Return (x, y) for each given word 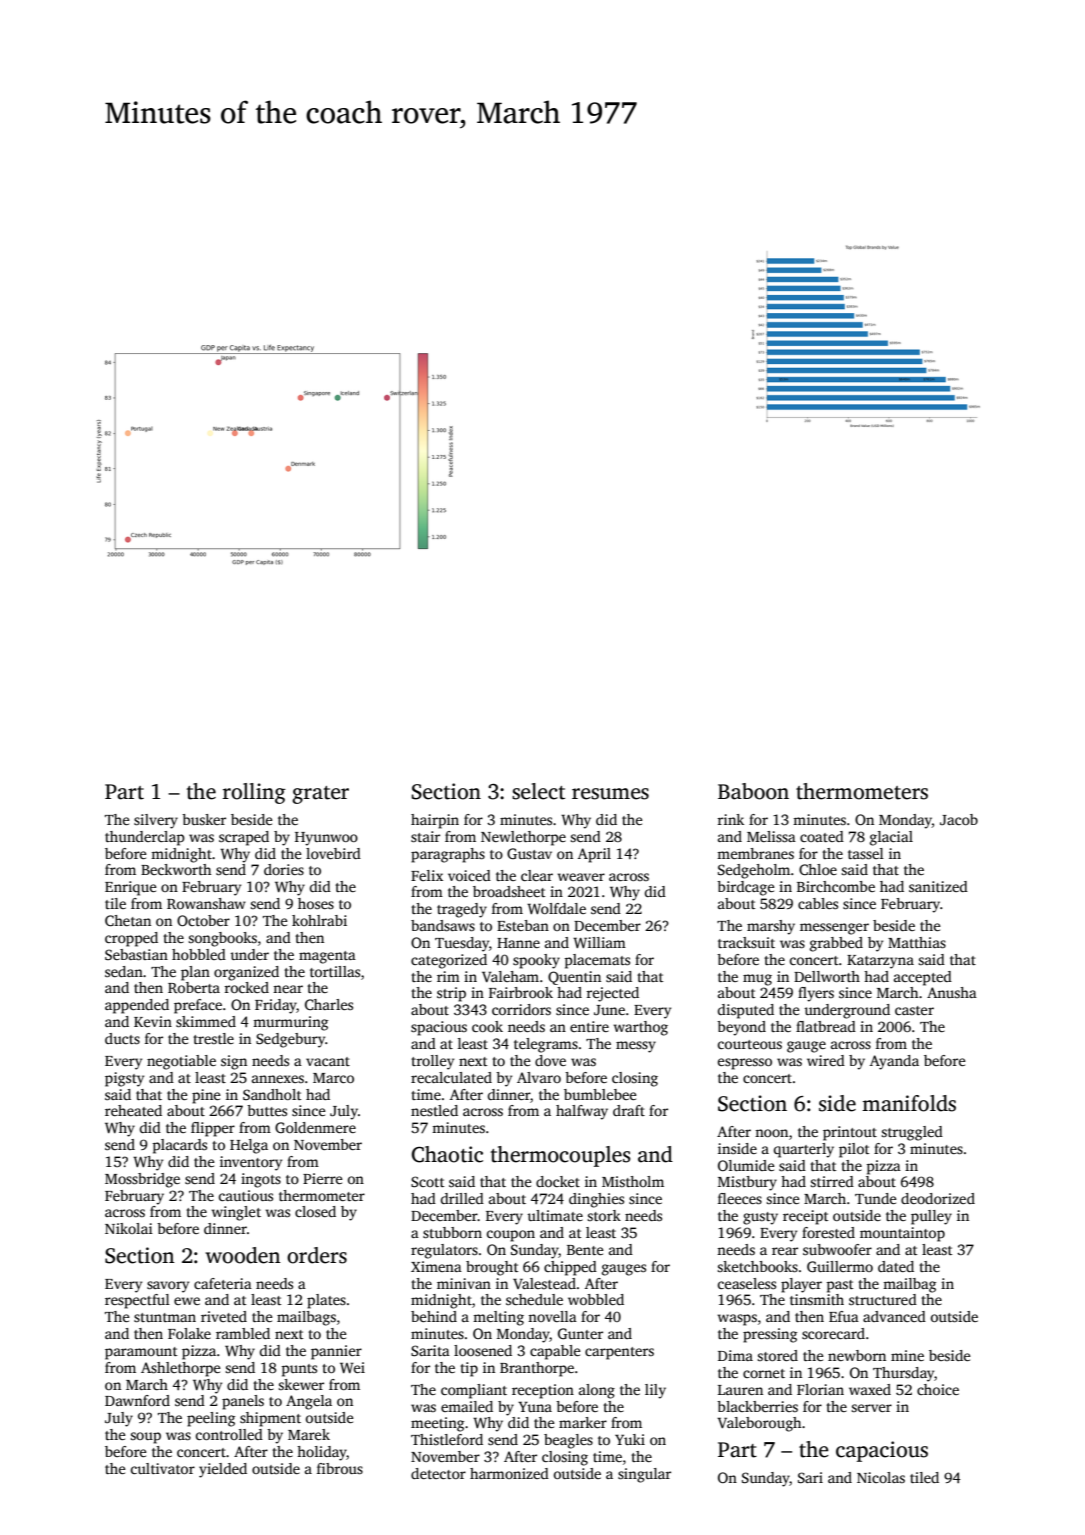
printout (850, 1133)
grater (320, 795)
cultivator (163, 1468)
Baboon (753, 791)
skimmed (206, 1021)
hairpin (435, 821)
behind (434, 1316)
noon (771, 1133)
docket (558, 1181)
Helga (249, 1146)
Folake (189, 1333)
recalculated (451, 1077)
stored (777, 1355)
